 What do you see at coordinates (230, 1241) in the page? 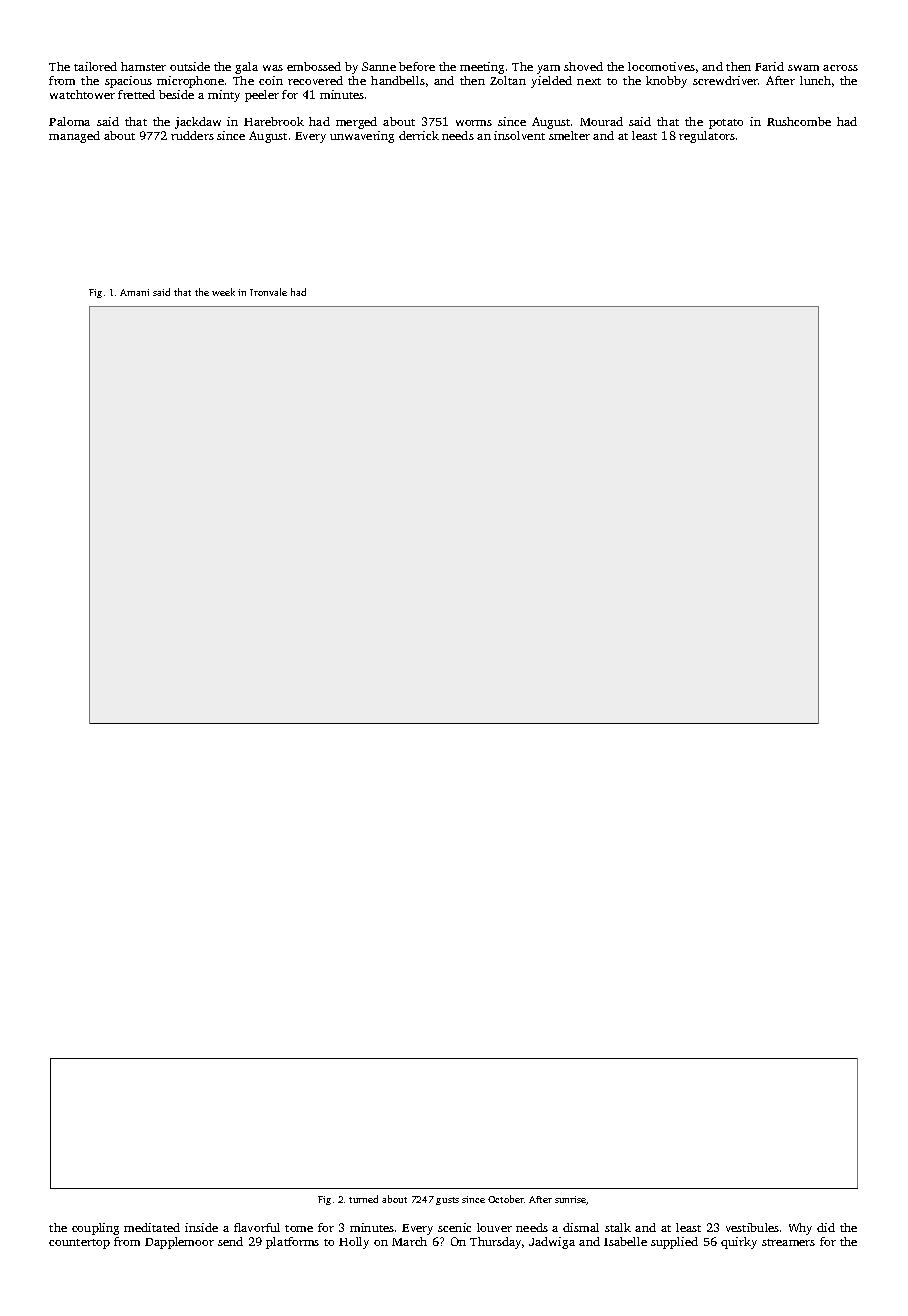
I see `send` at bounding box center [230, 1241].
